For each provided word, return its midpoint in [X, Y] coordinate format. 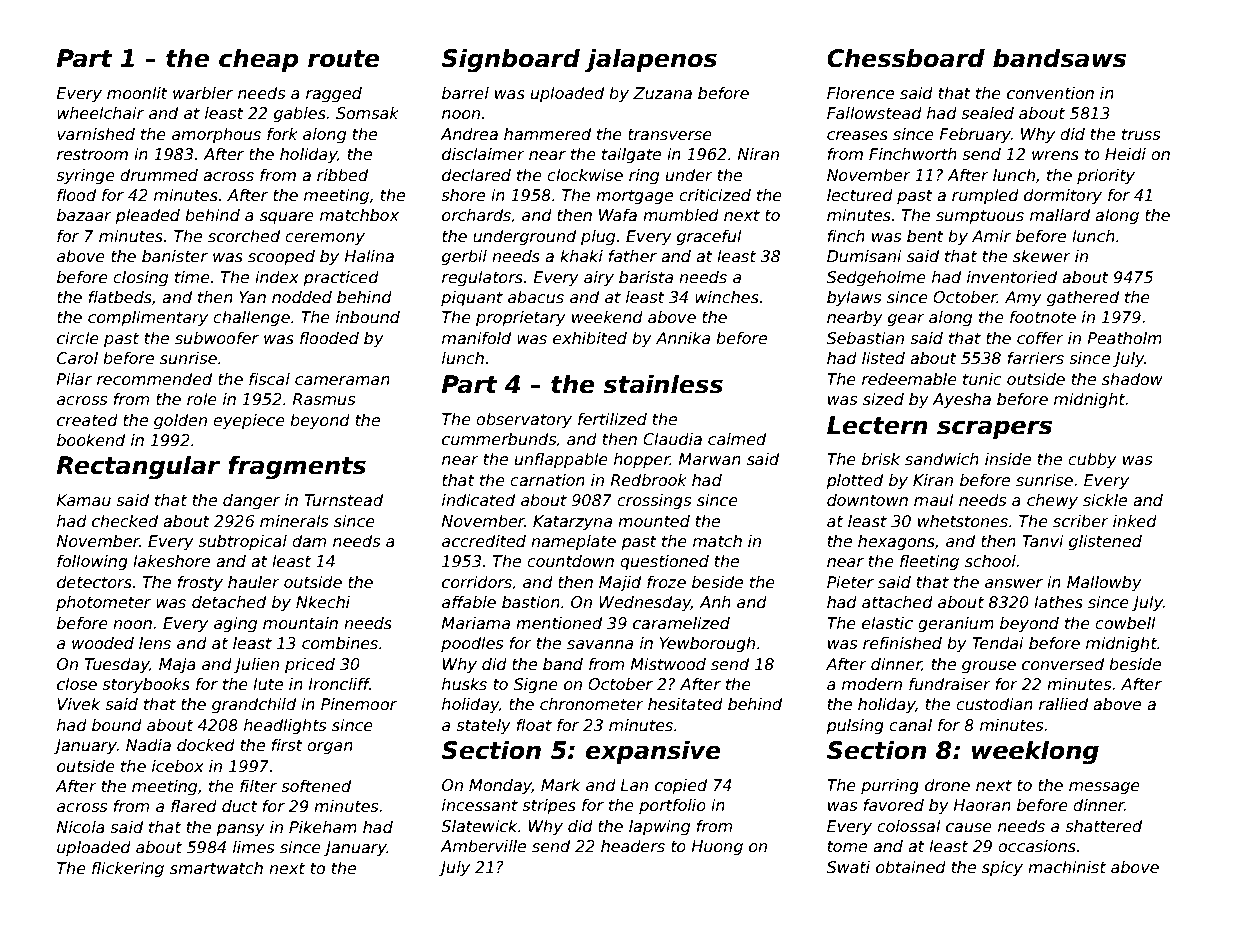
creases [857, 136]
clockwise [585, 175]
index [277, 277]
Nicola [81, 827]
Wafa [618, 215]
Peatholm [1125, 338]
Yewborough [707, 644]
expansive [653, 752]
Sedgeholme [876, 278]
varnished [96, 134]
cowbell [1125, 623]
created [87, 420]
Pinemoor [359, 704]
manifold [476, 338]
